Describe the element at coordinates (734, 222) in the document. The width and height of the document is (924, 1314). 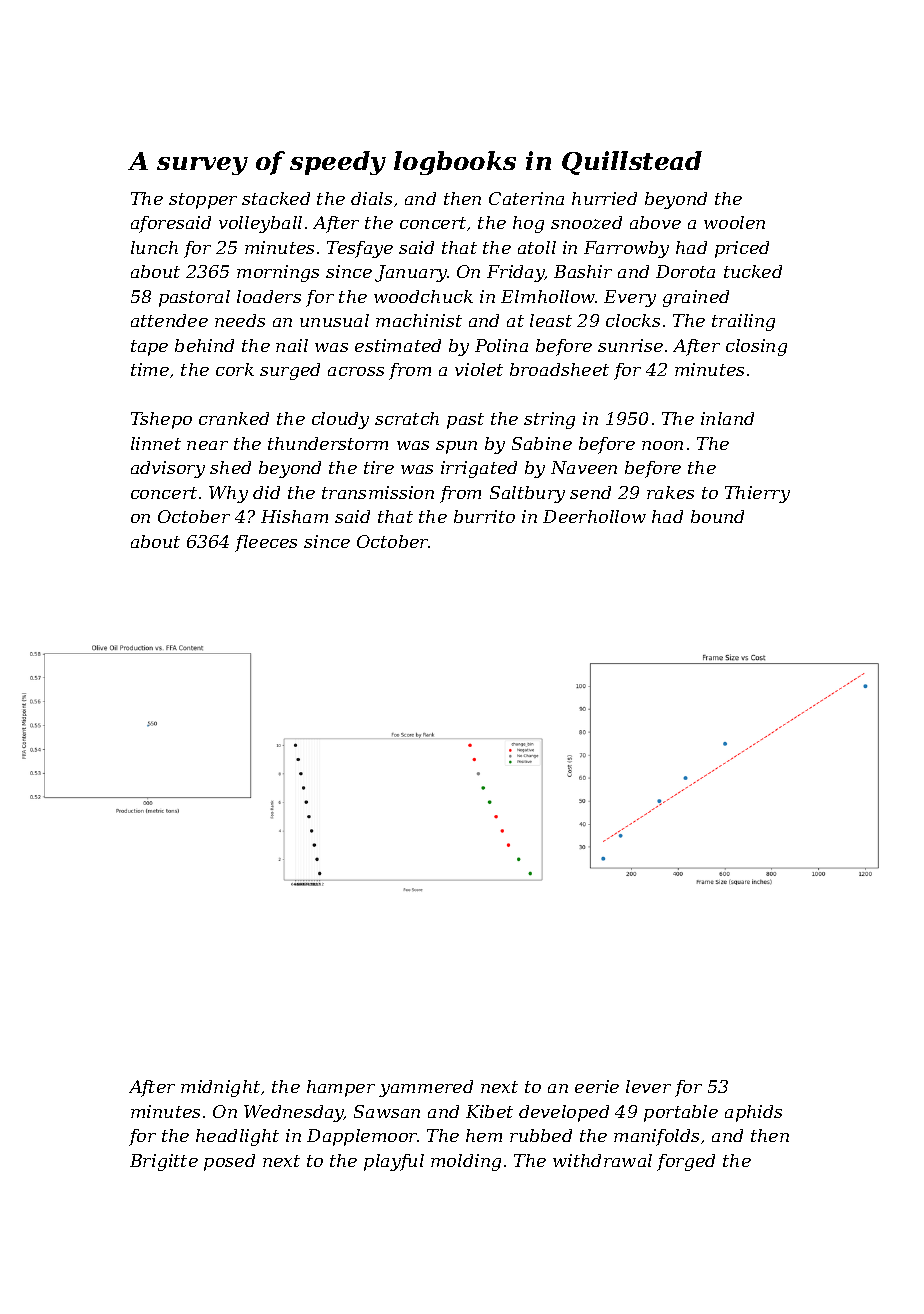
I see `woolen` at that location.
